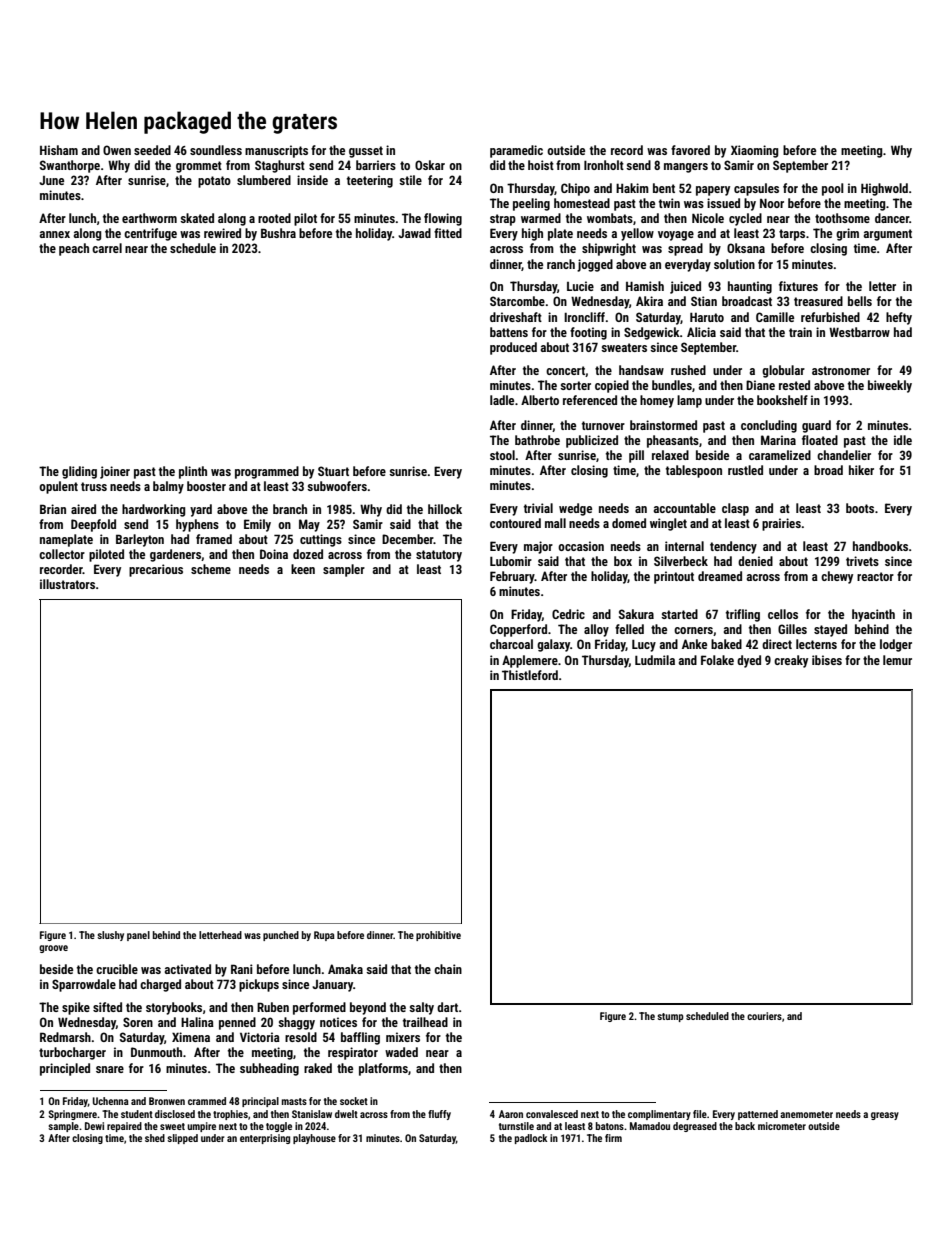 This page has height=1233, width=952. What do you see at coordinates (230, 1115) in the page?
I see `trophies` at bounding box center [230, 1115].
